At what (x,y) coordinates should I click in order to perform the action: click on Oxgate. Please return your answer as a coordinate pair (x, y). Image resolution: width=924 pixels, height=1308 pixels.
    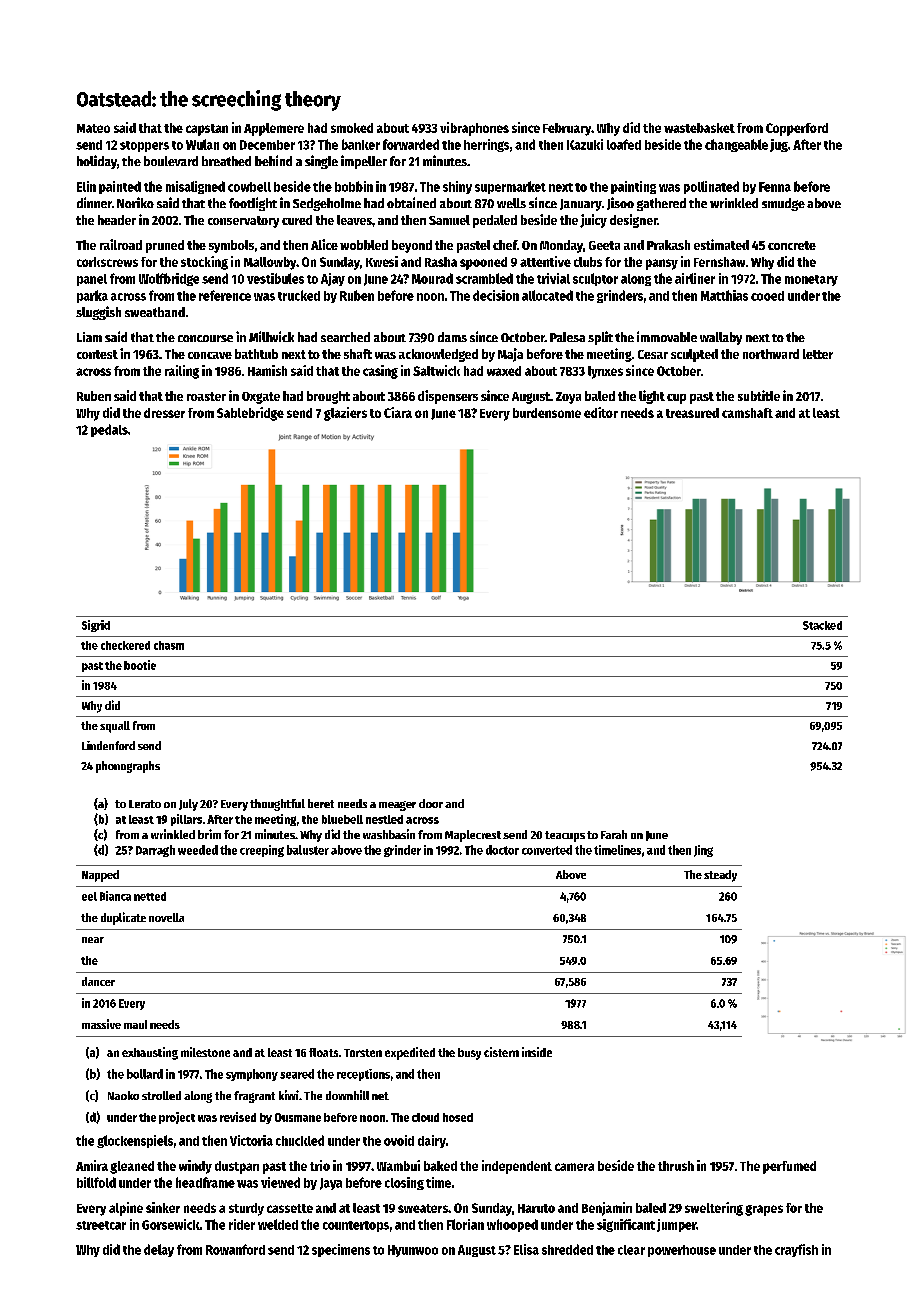
    Looking at the image, I should click on (261, 398).
